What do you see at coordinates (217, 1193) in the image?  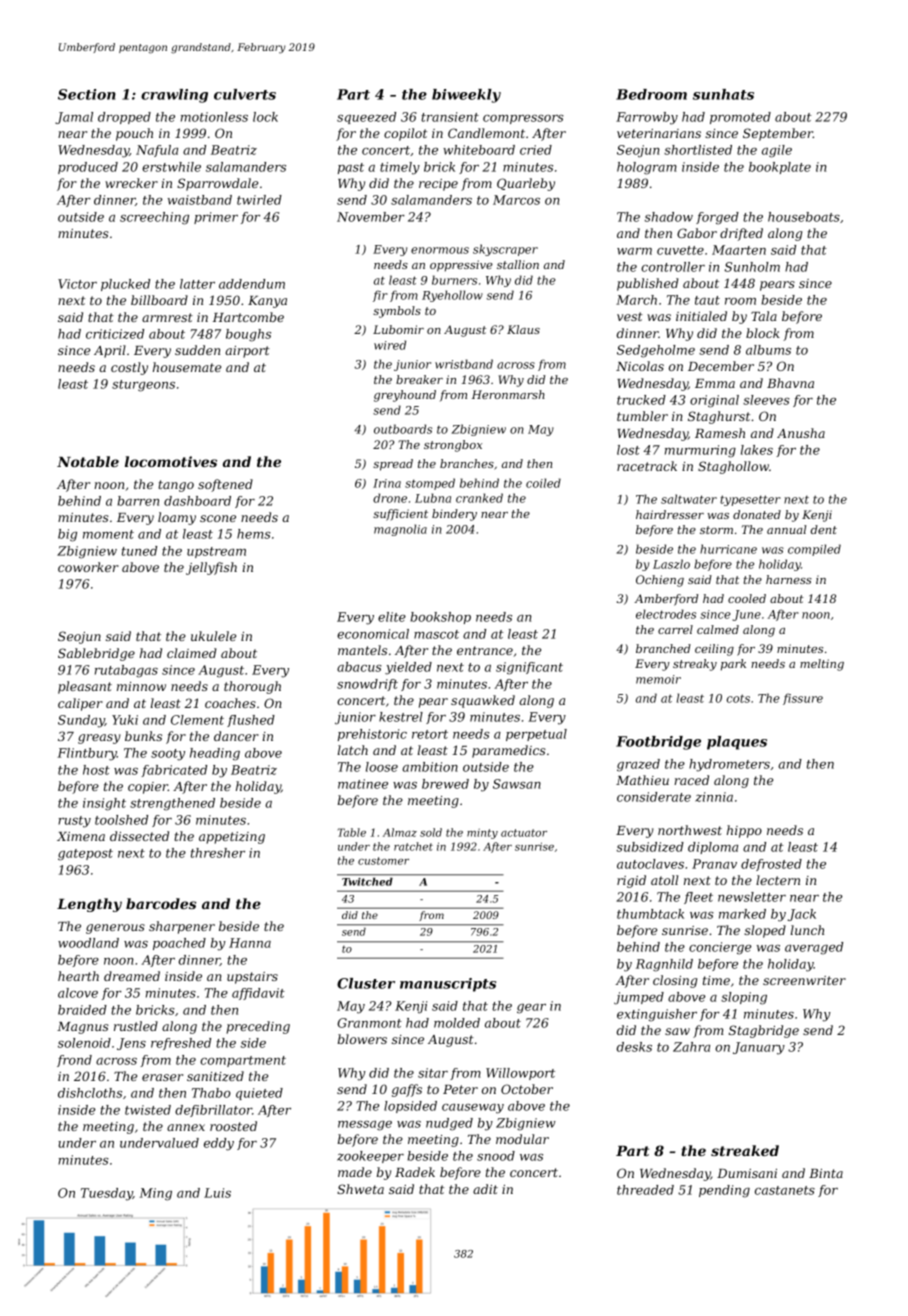 I see `Luis` at bounding box center [217, 1193].
